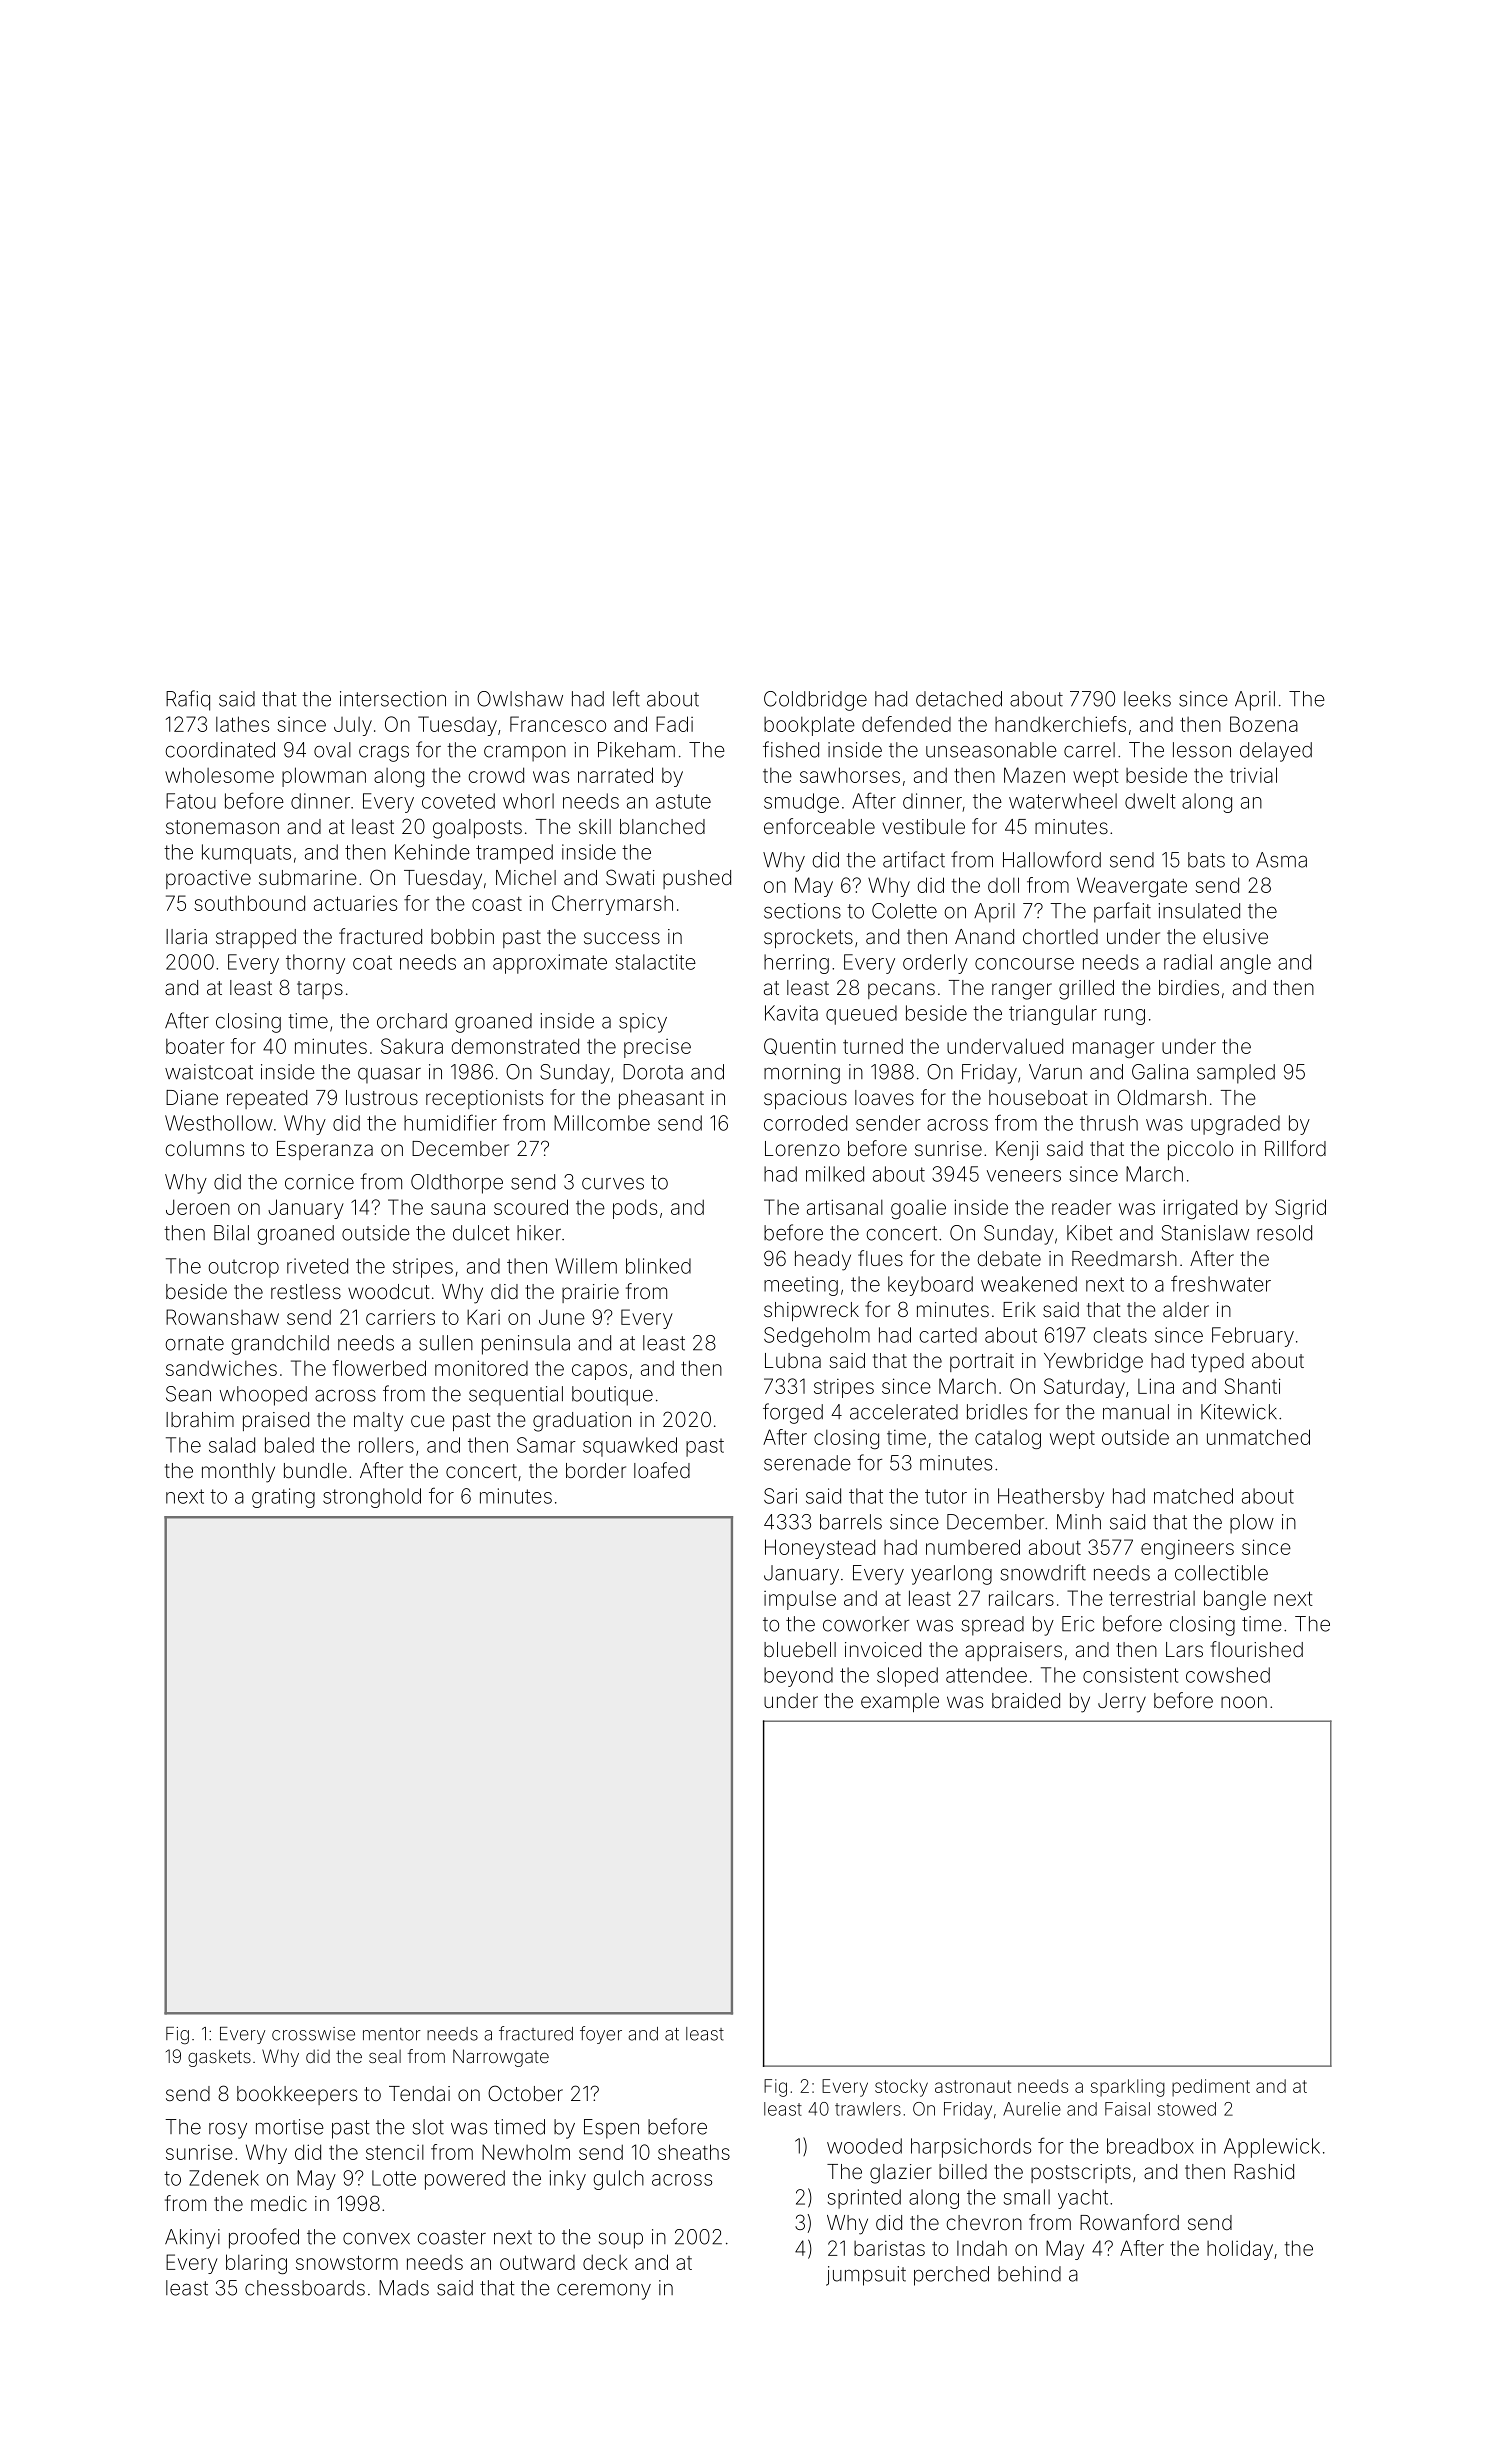 This screenshot has width=1496, height=2464. What do you see at coordinates (1147, 699) in the screenshot?
I see `leeks` at bounding box center [1147, 699].
